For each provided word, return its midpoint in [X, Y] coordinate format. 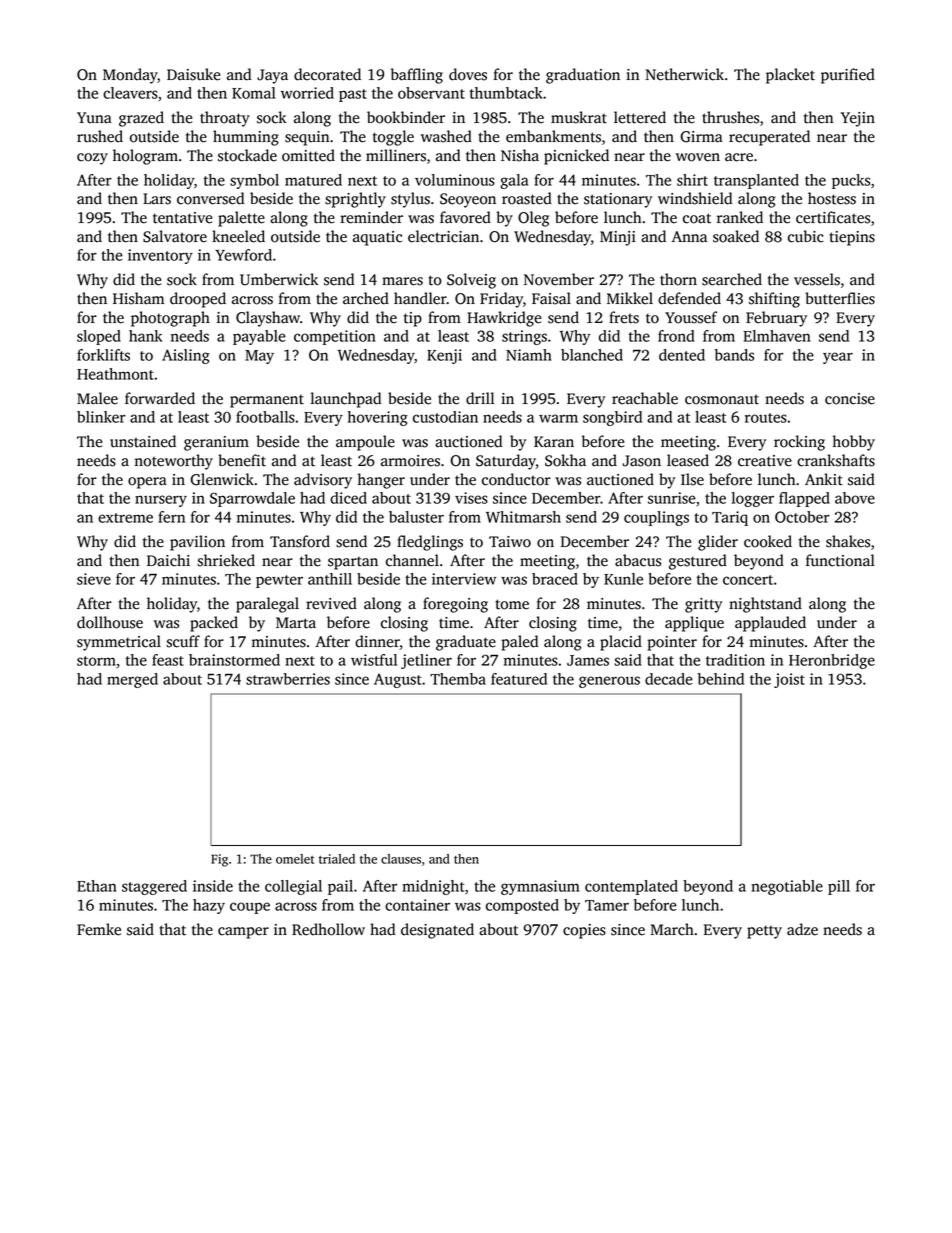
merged [132, 680]
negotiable [787, 887]
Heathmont [115, 374]
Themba [458, 679]
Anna [689, 237]
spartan [353, 563]
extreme [125, 518]
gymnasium [540, 887]
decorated [327, 74]
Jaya [272, 76]
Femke [99, 929]
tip [413, 319]
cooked [768, 541]
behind [721, 679]
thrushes [730, 117]
